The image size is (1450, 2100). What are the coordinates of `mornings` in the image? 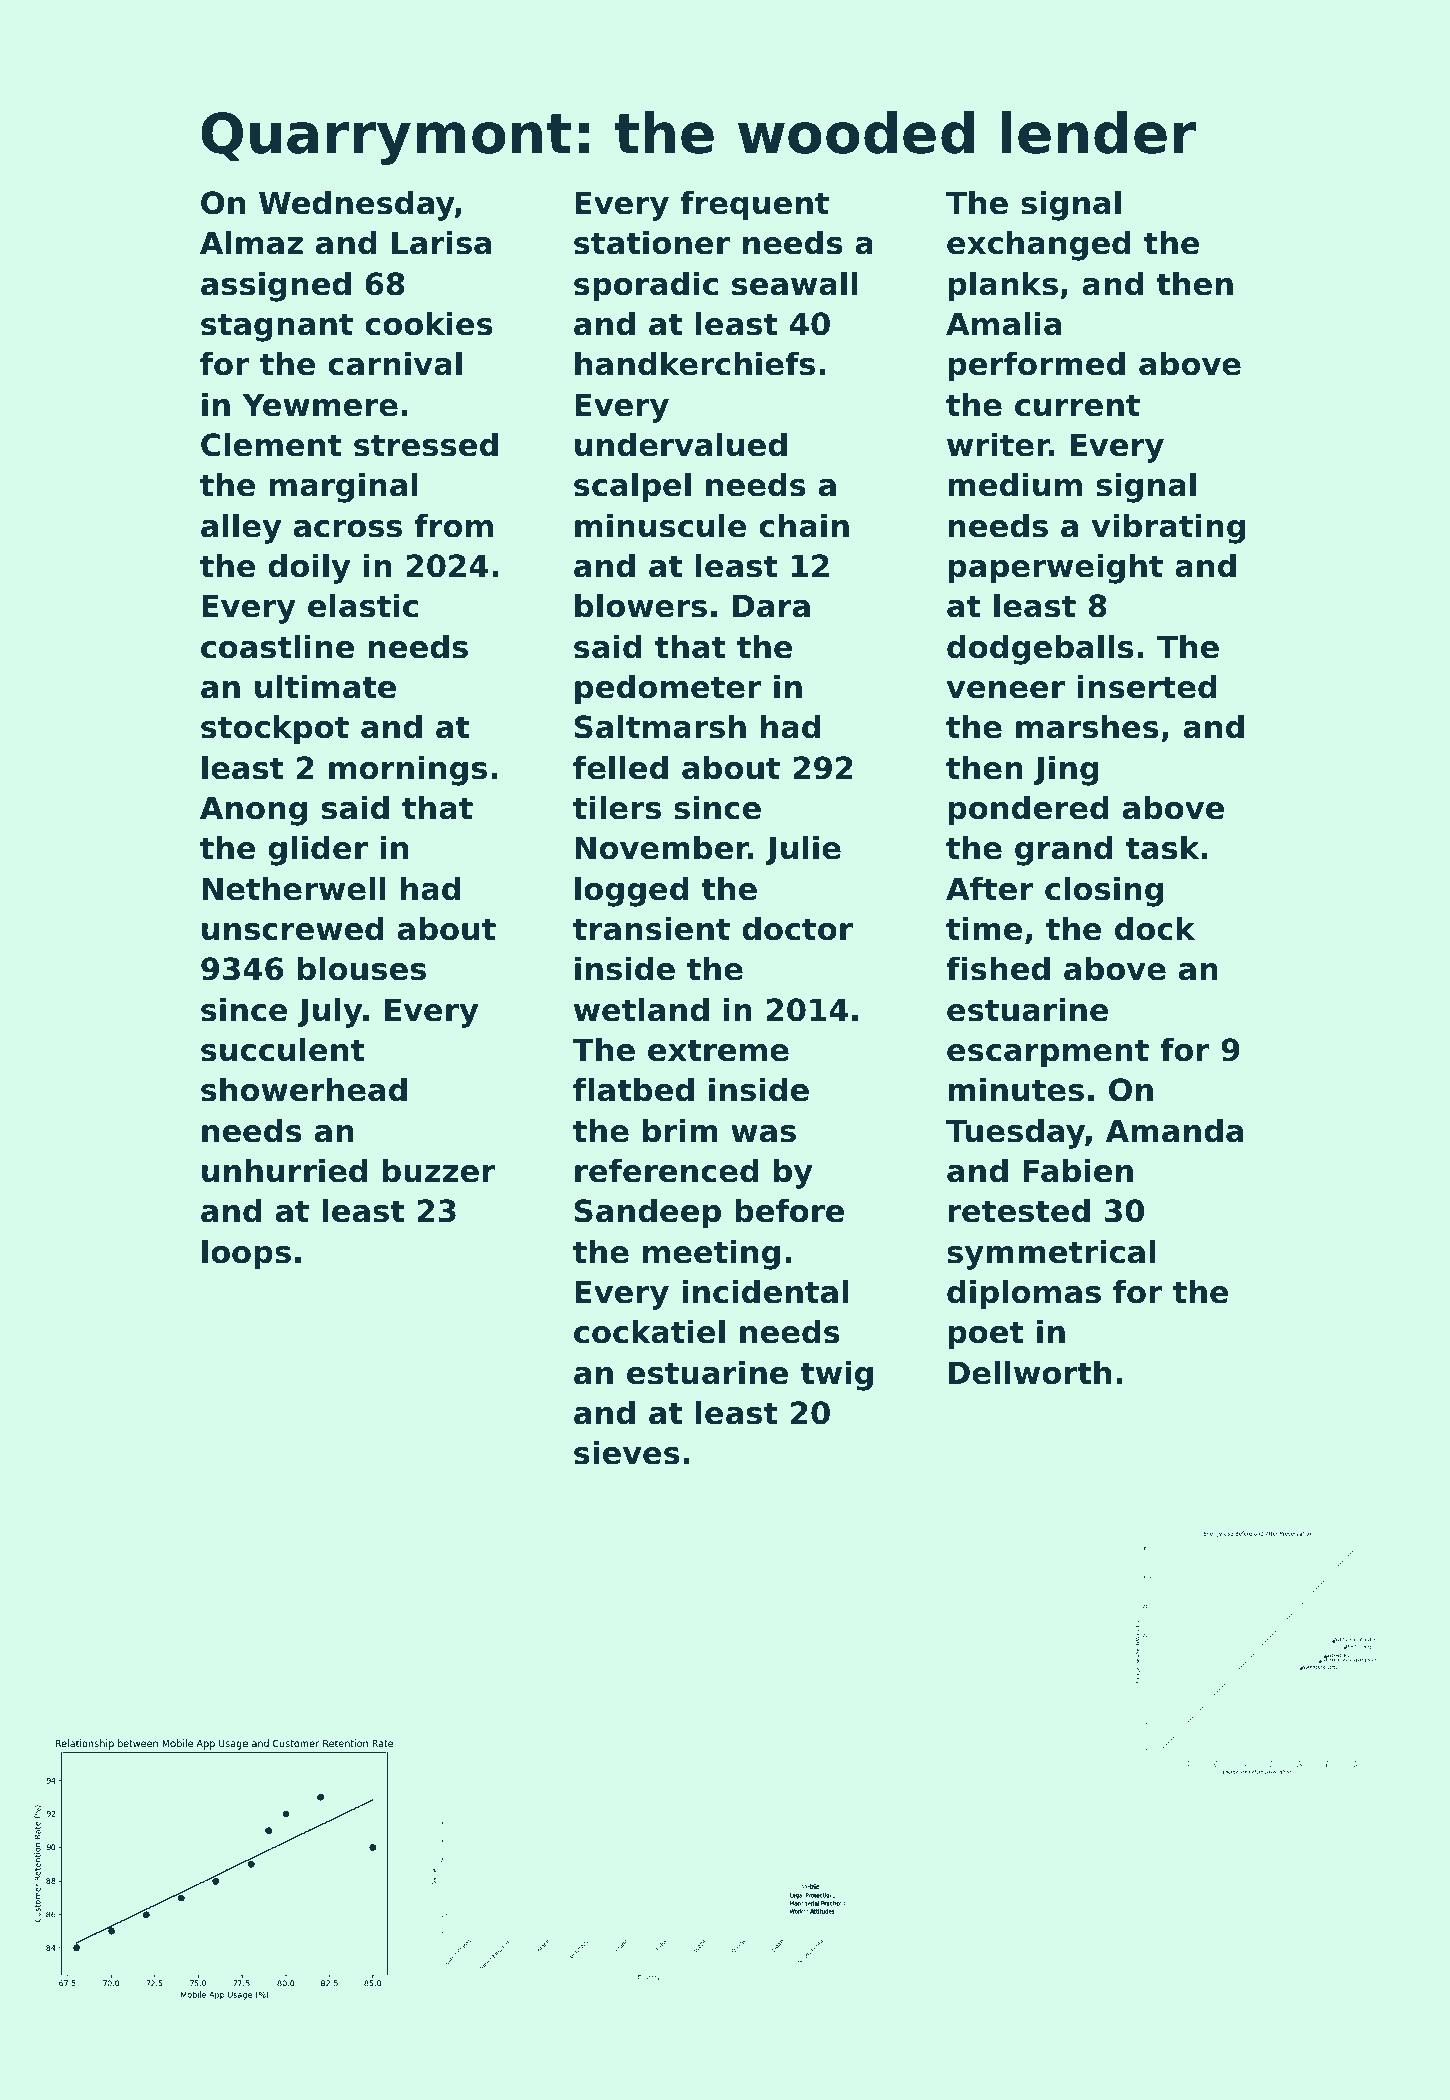 It's located at (408, 771).
